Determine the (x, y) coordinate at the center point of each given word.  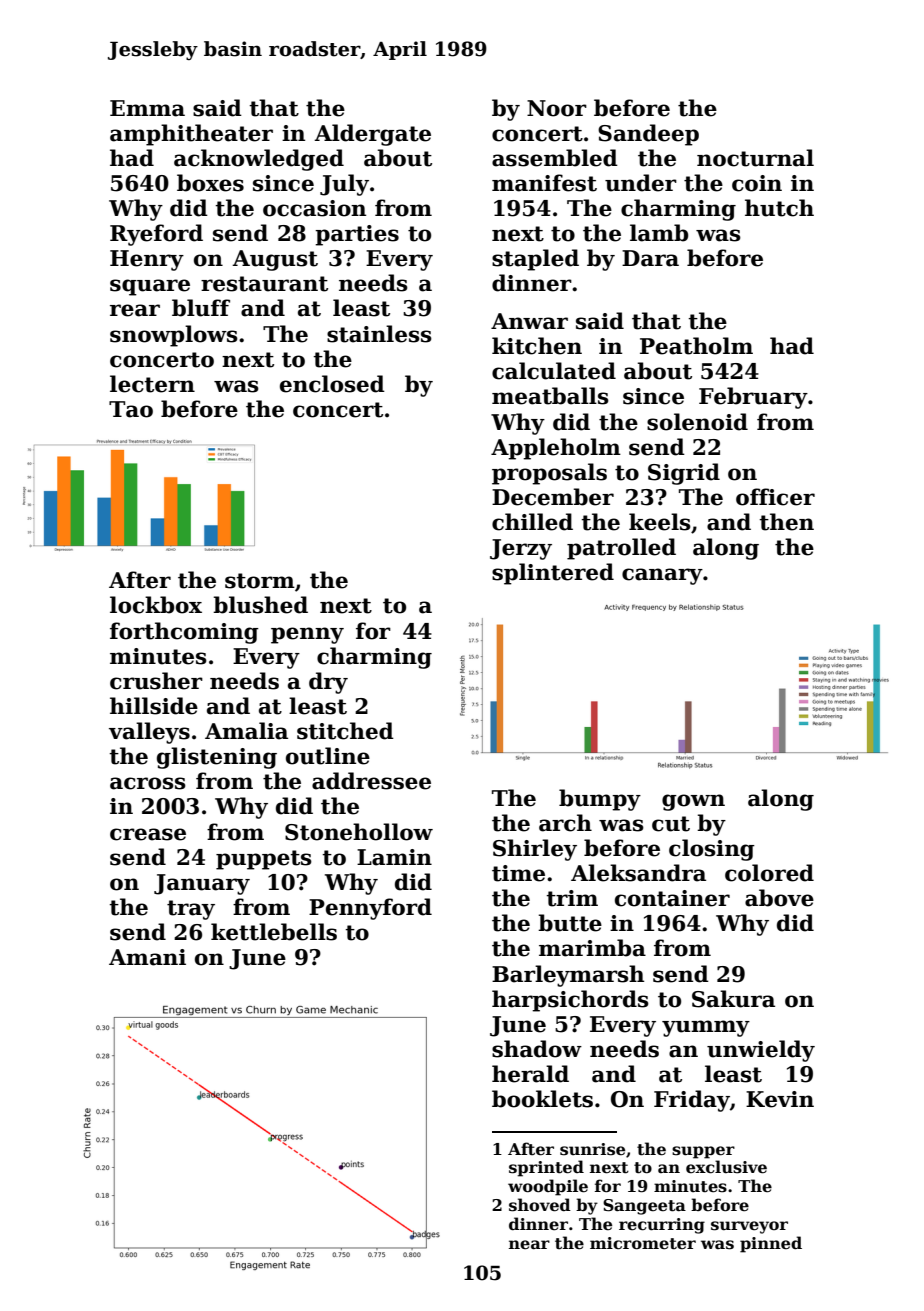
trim (572, 898)
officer (775, 497)
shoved (540, 1205)
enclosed (332, 384)
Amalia (246, 731)
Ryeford (156, 235)
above (779, 898)
